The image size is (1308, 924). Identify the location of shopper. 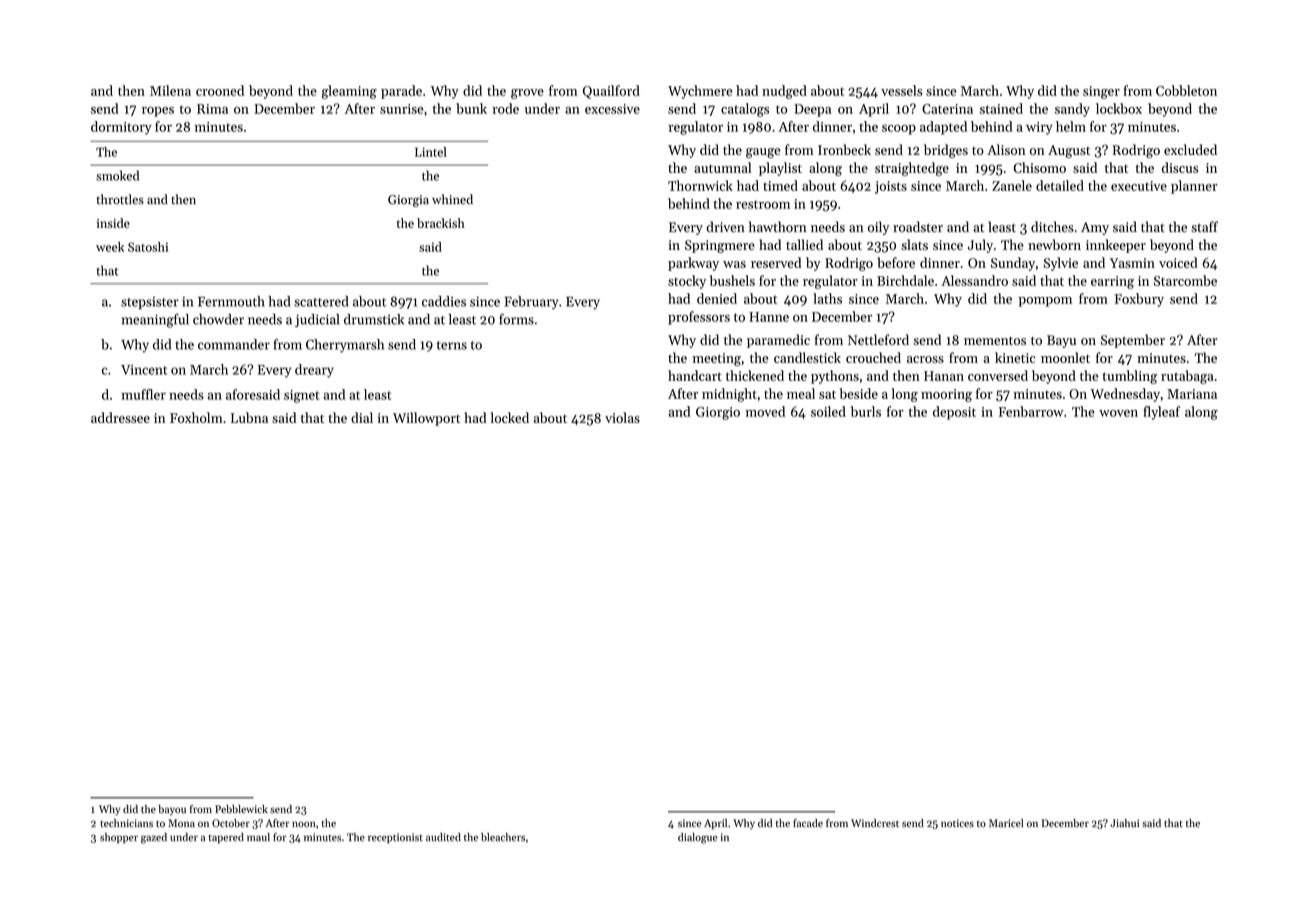
(119, 838).
